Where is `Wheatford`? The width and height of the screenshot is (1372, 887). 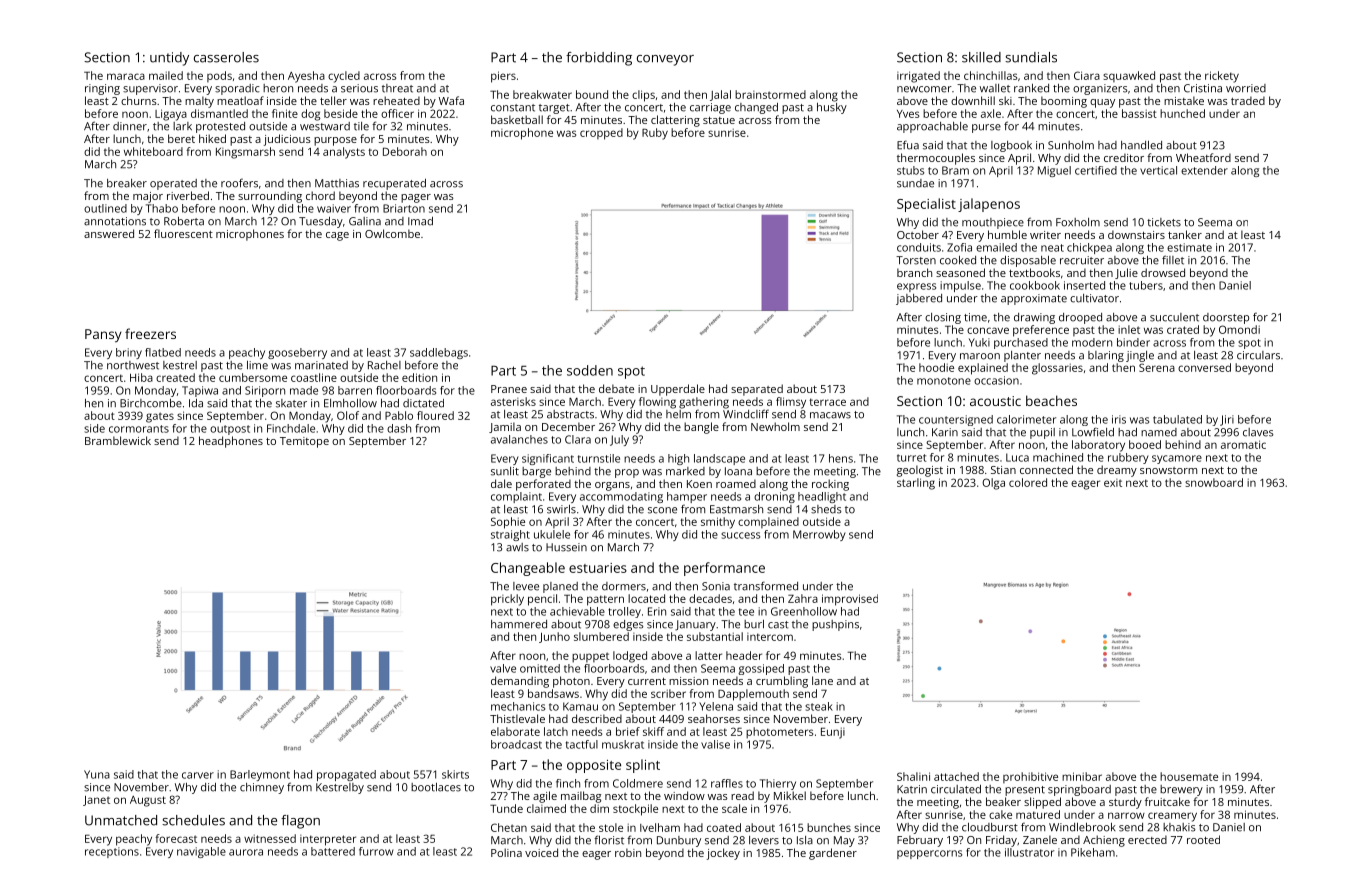
Wheatford is located at coordinates (1203, 157).
